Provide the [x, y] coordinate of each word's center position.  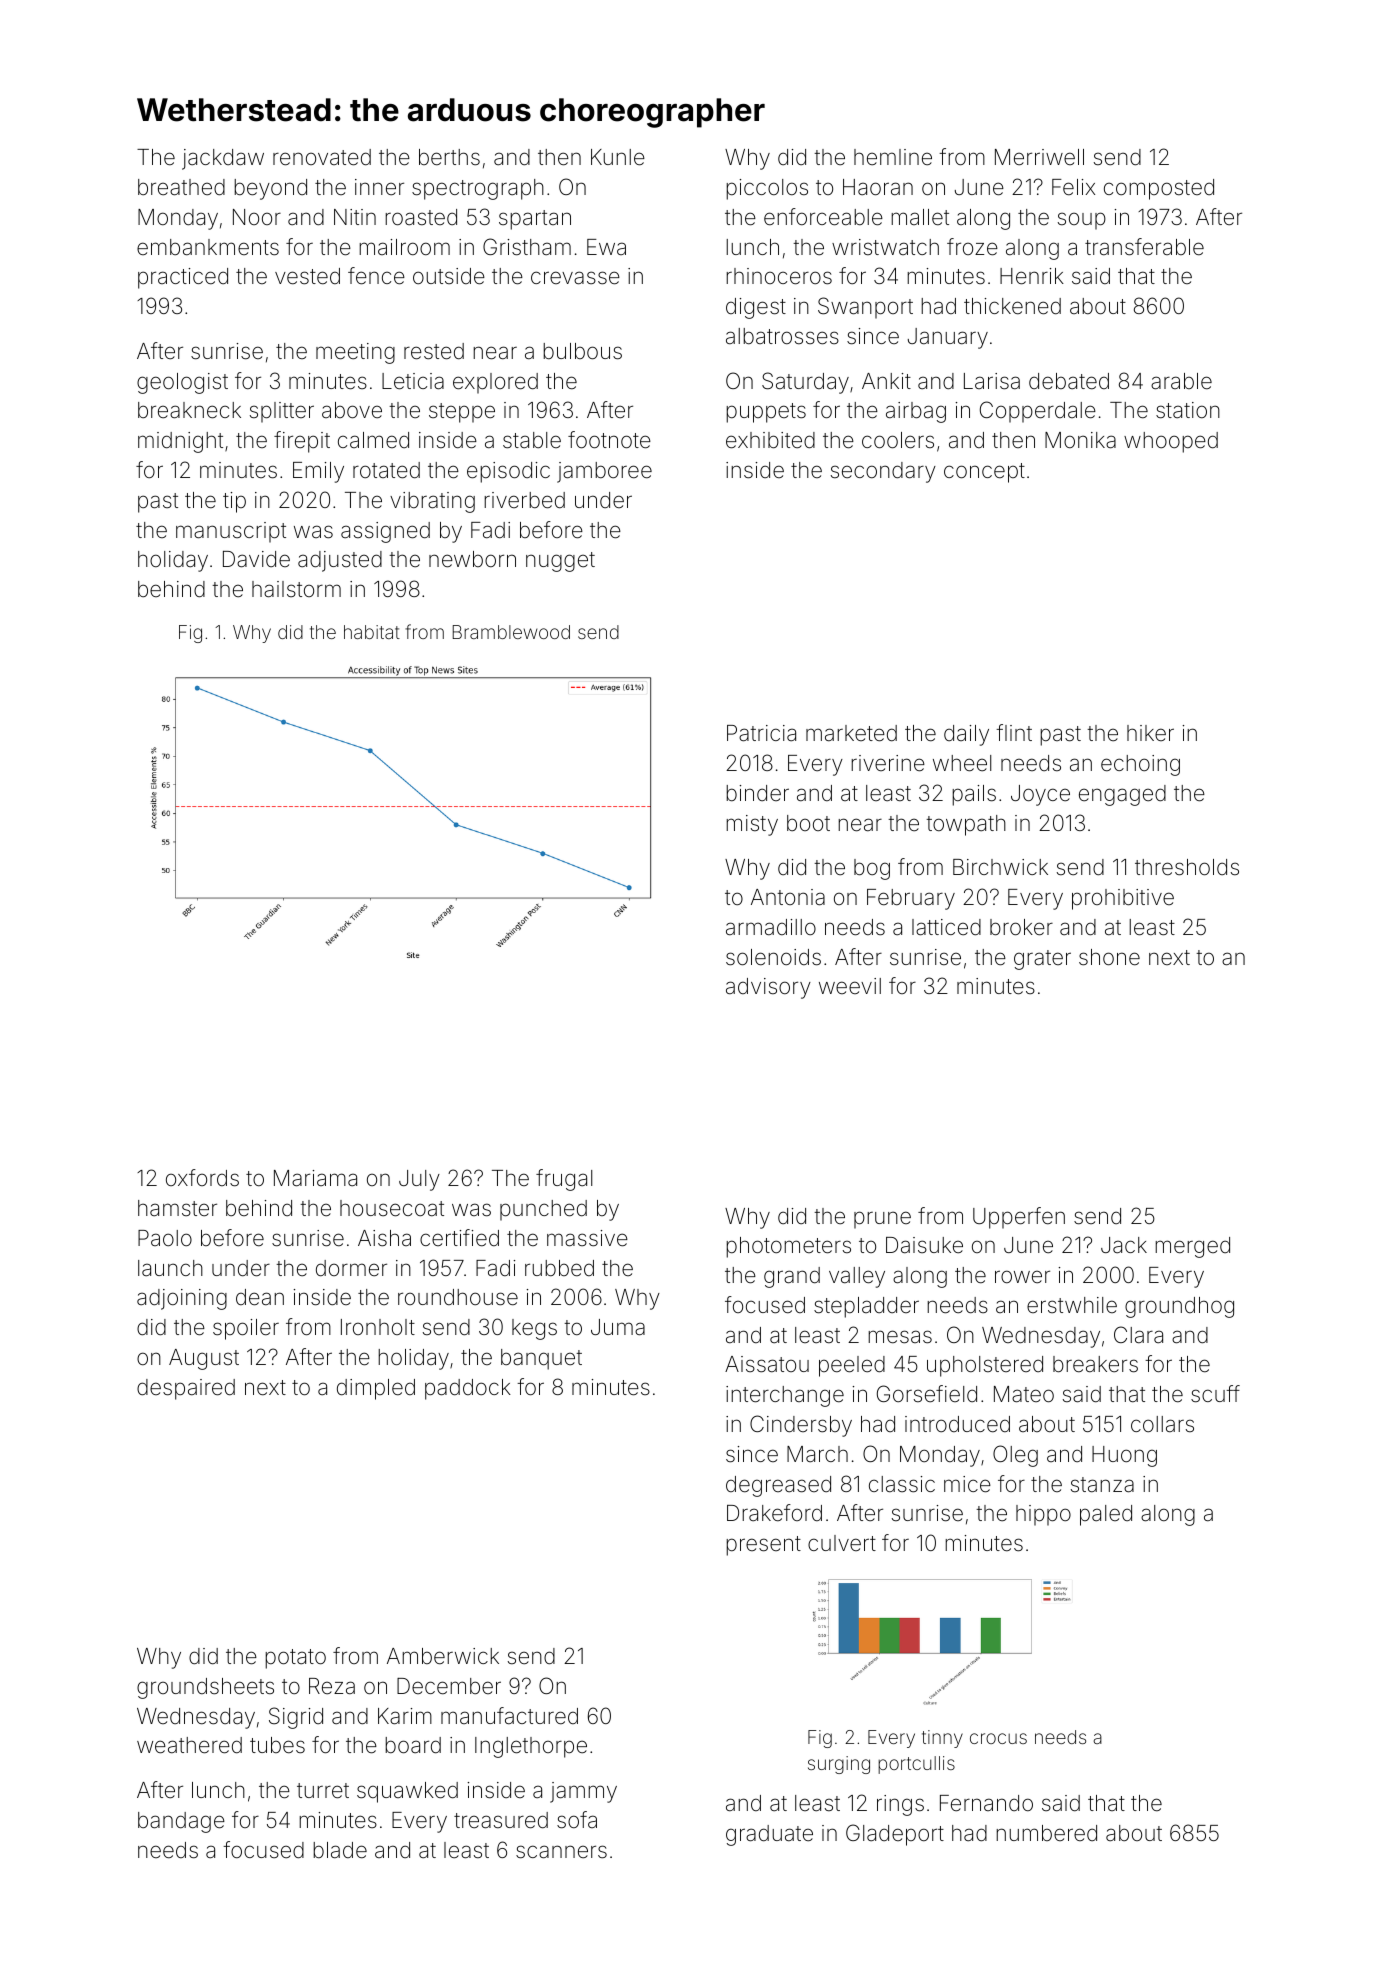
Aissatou [767, 1364]
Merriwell [1039, 157]
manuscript [231, 532]
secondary [883, 472]
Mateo [1024, 1394]
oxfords [202, 1178]
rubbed [559, 1268]
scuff [1215, 1394]
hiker [1150, 733]
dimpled [376, 1389]
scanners [561, 1852]
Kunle [618, 157]
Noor [257, 217]
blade [340, 1850]
